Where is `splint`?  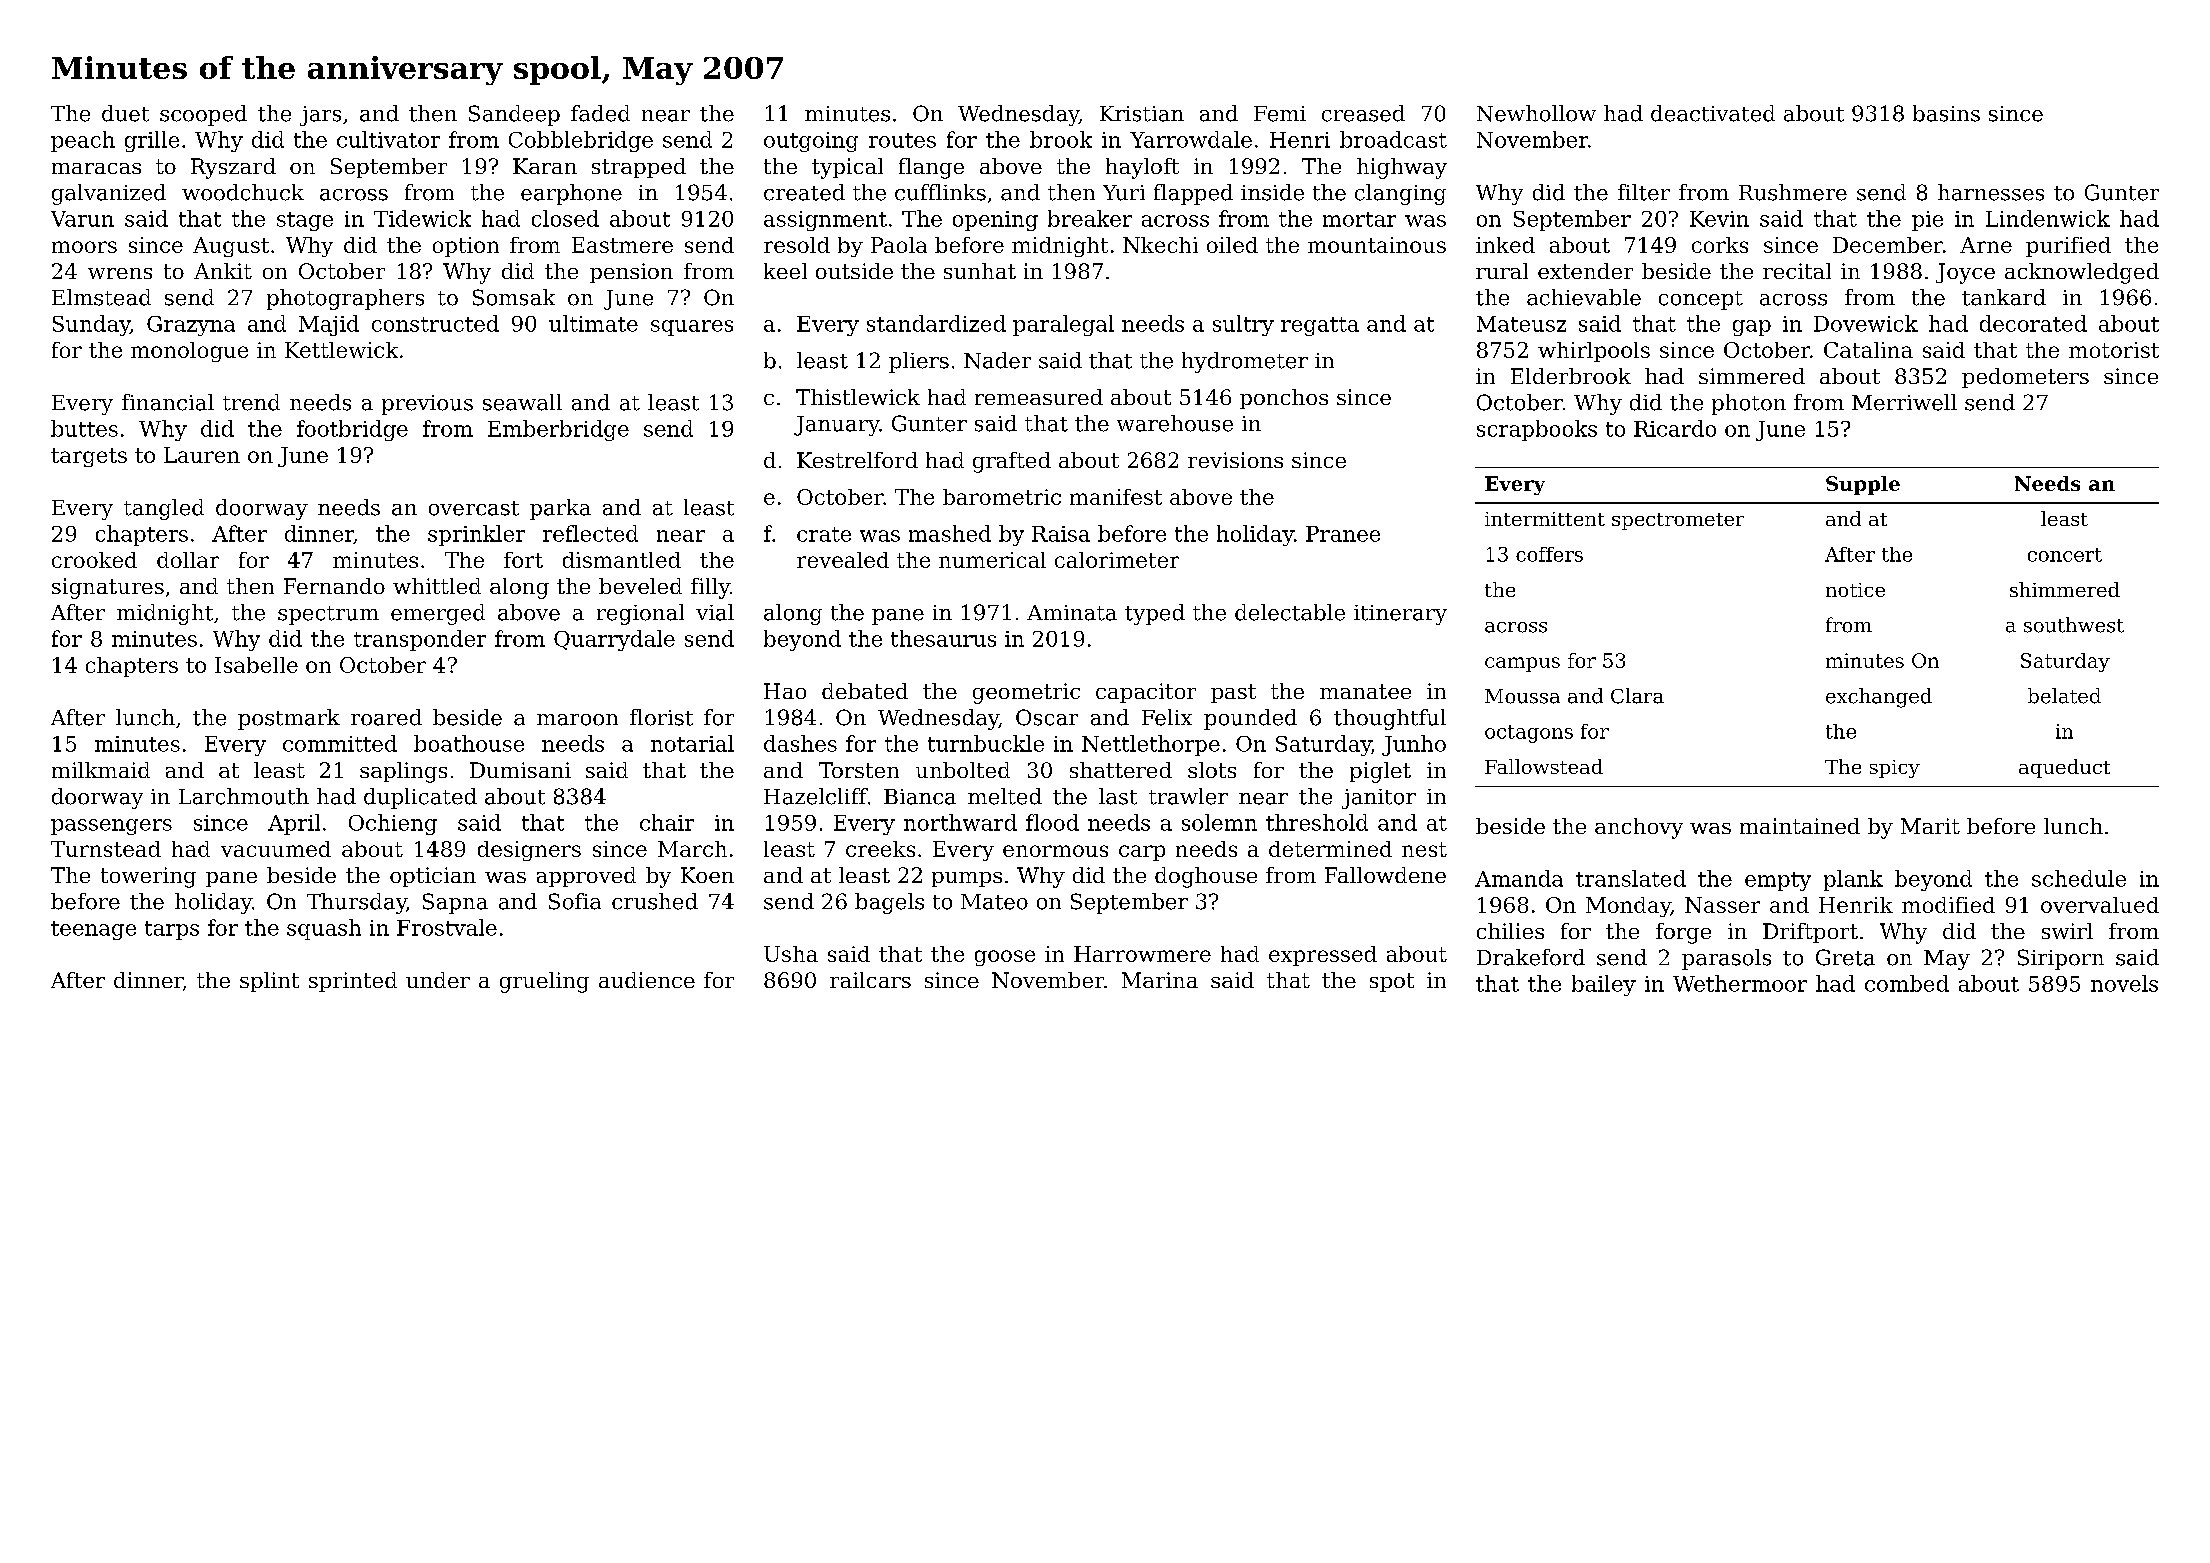 splint is located at coordinates (269, 982).
